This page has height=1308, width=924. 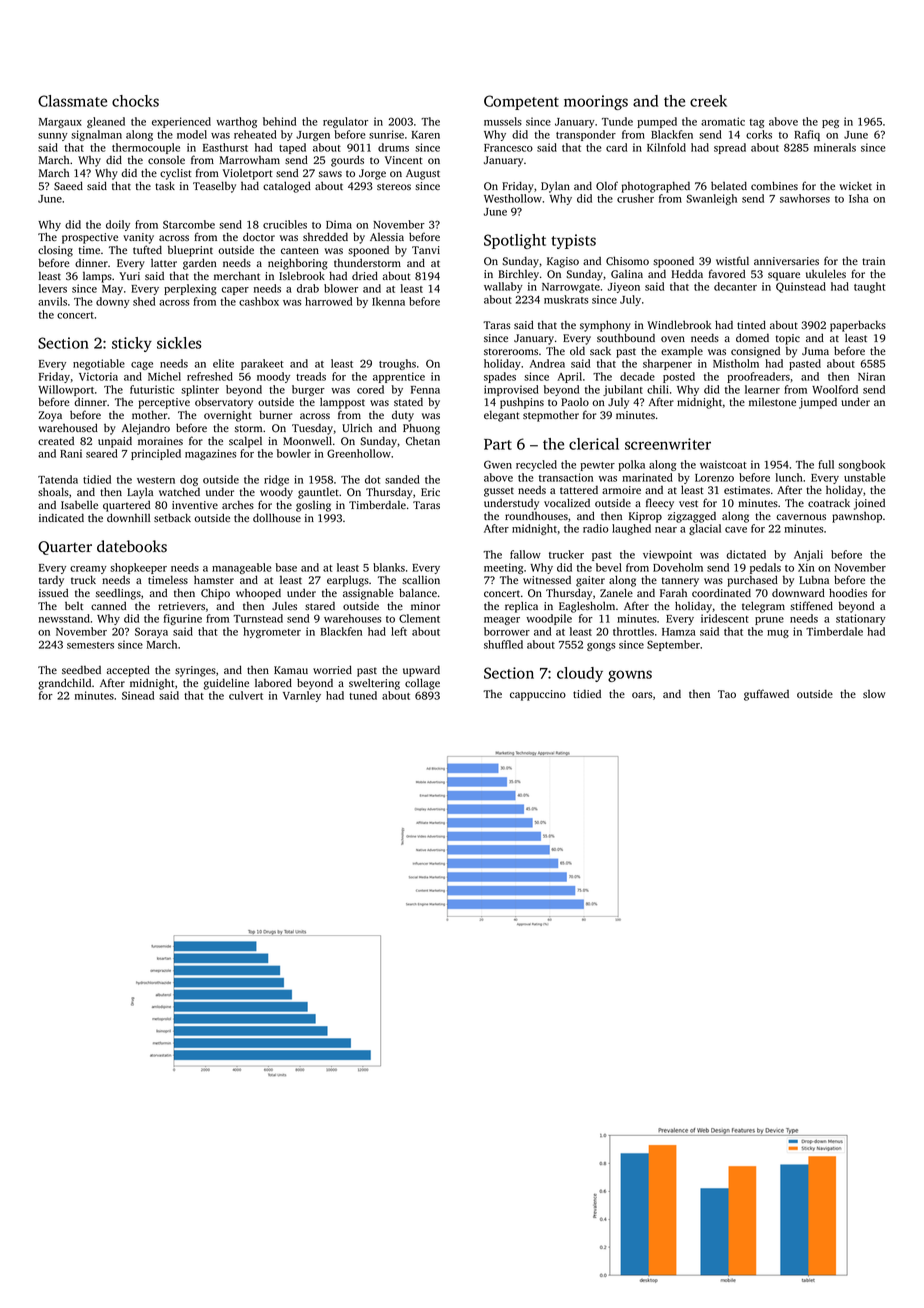 What do you see at coordinates (503, 568) in the page?
I see `meeting` at bounding box center [503, 568].
